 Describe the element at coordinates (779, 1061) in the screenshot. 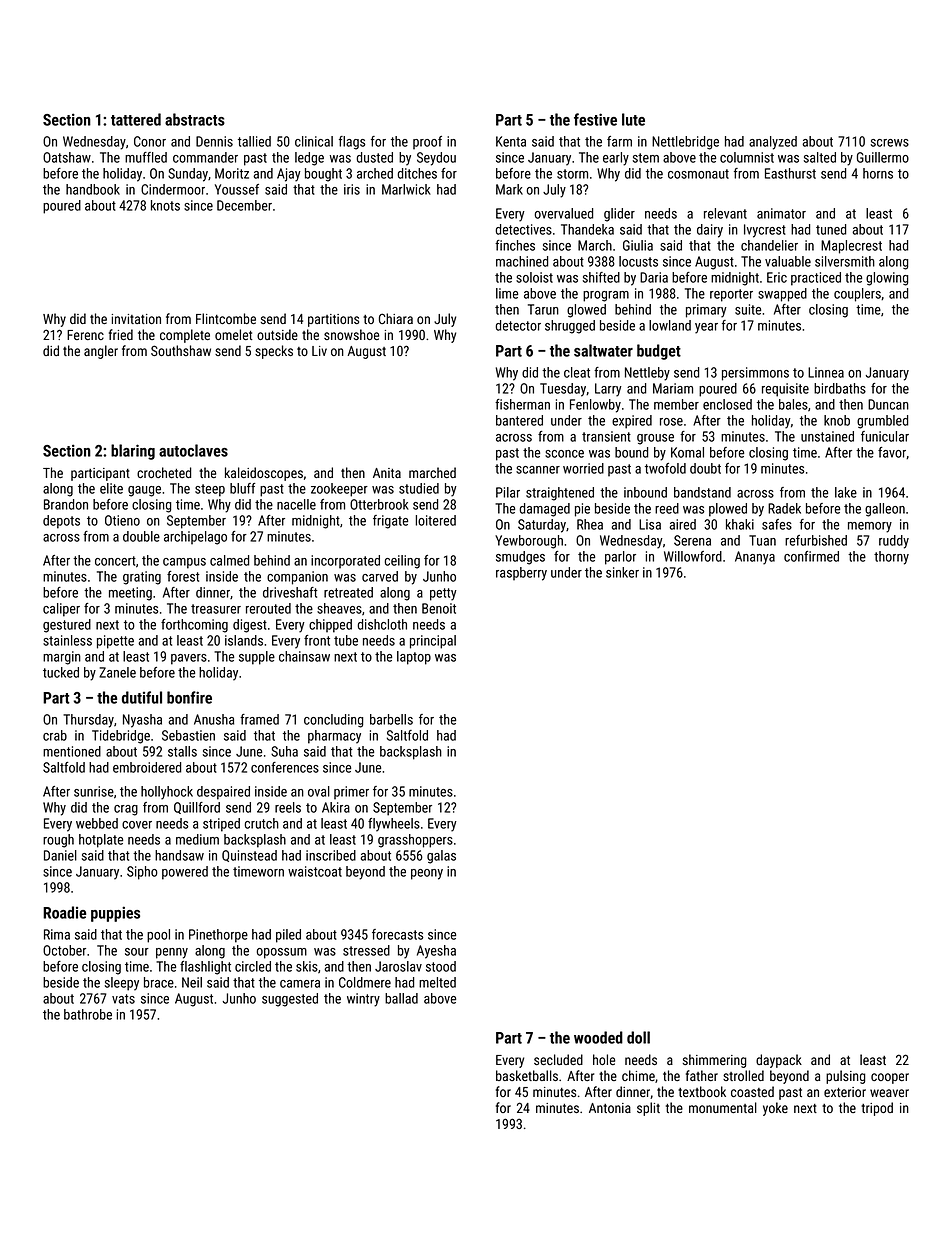

I see `daypack` at that location.
